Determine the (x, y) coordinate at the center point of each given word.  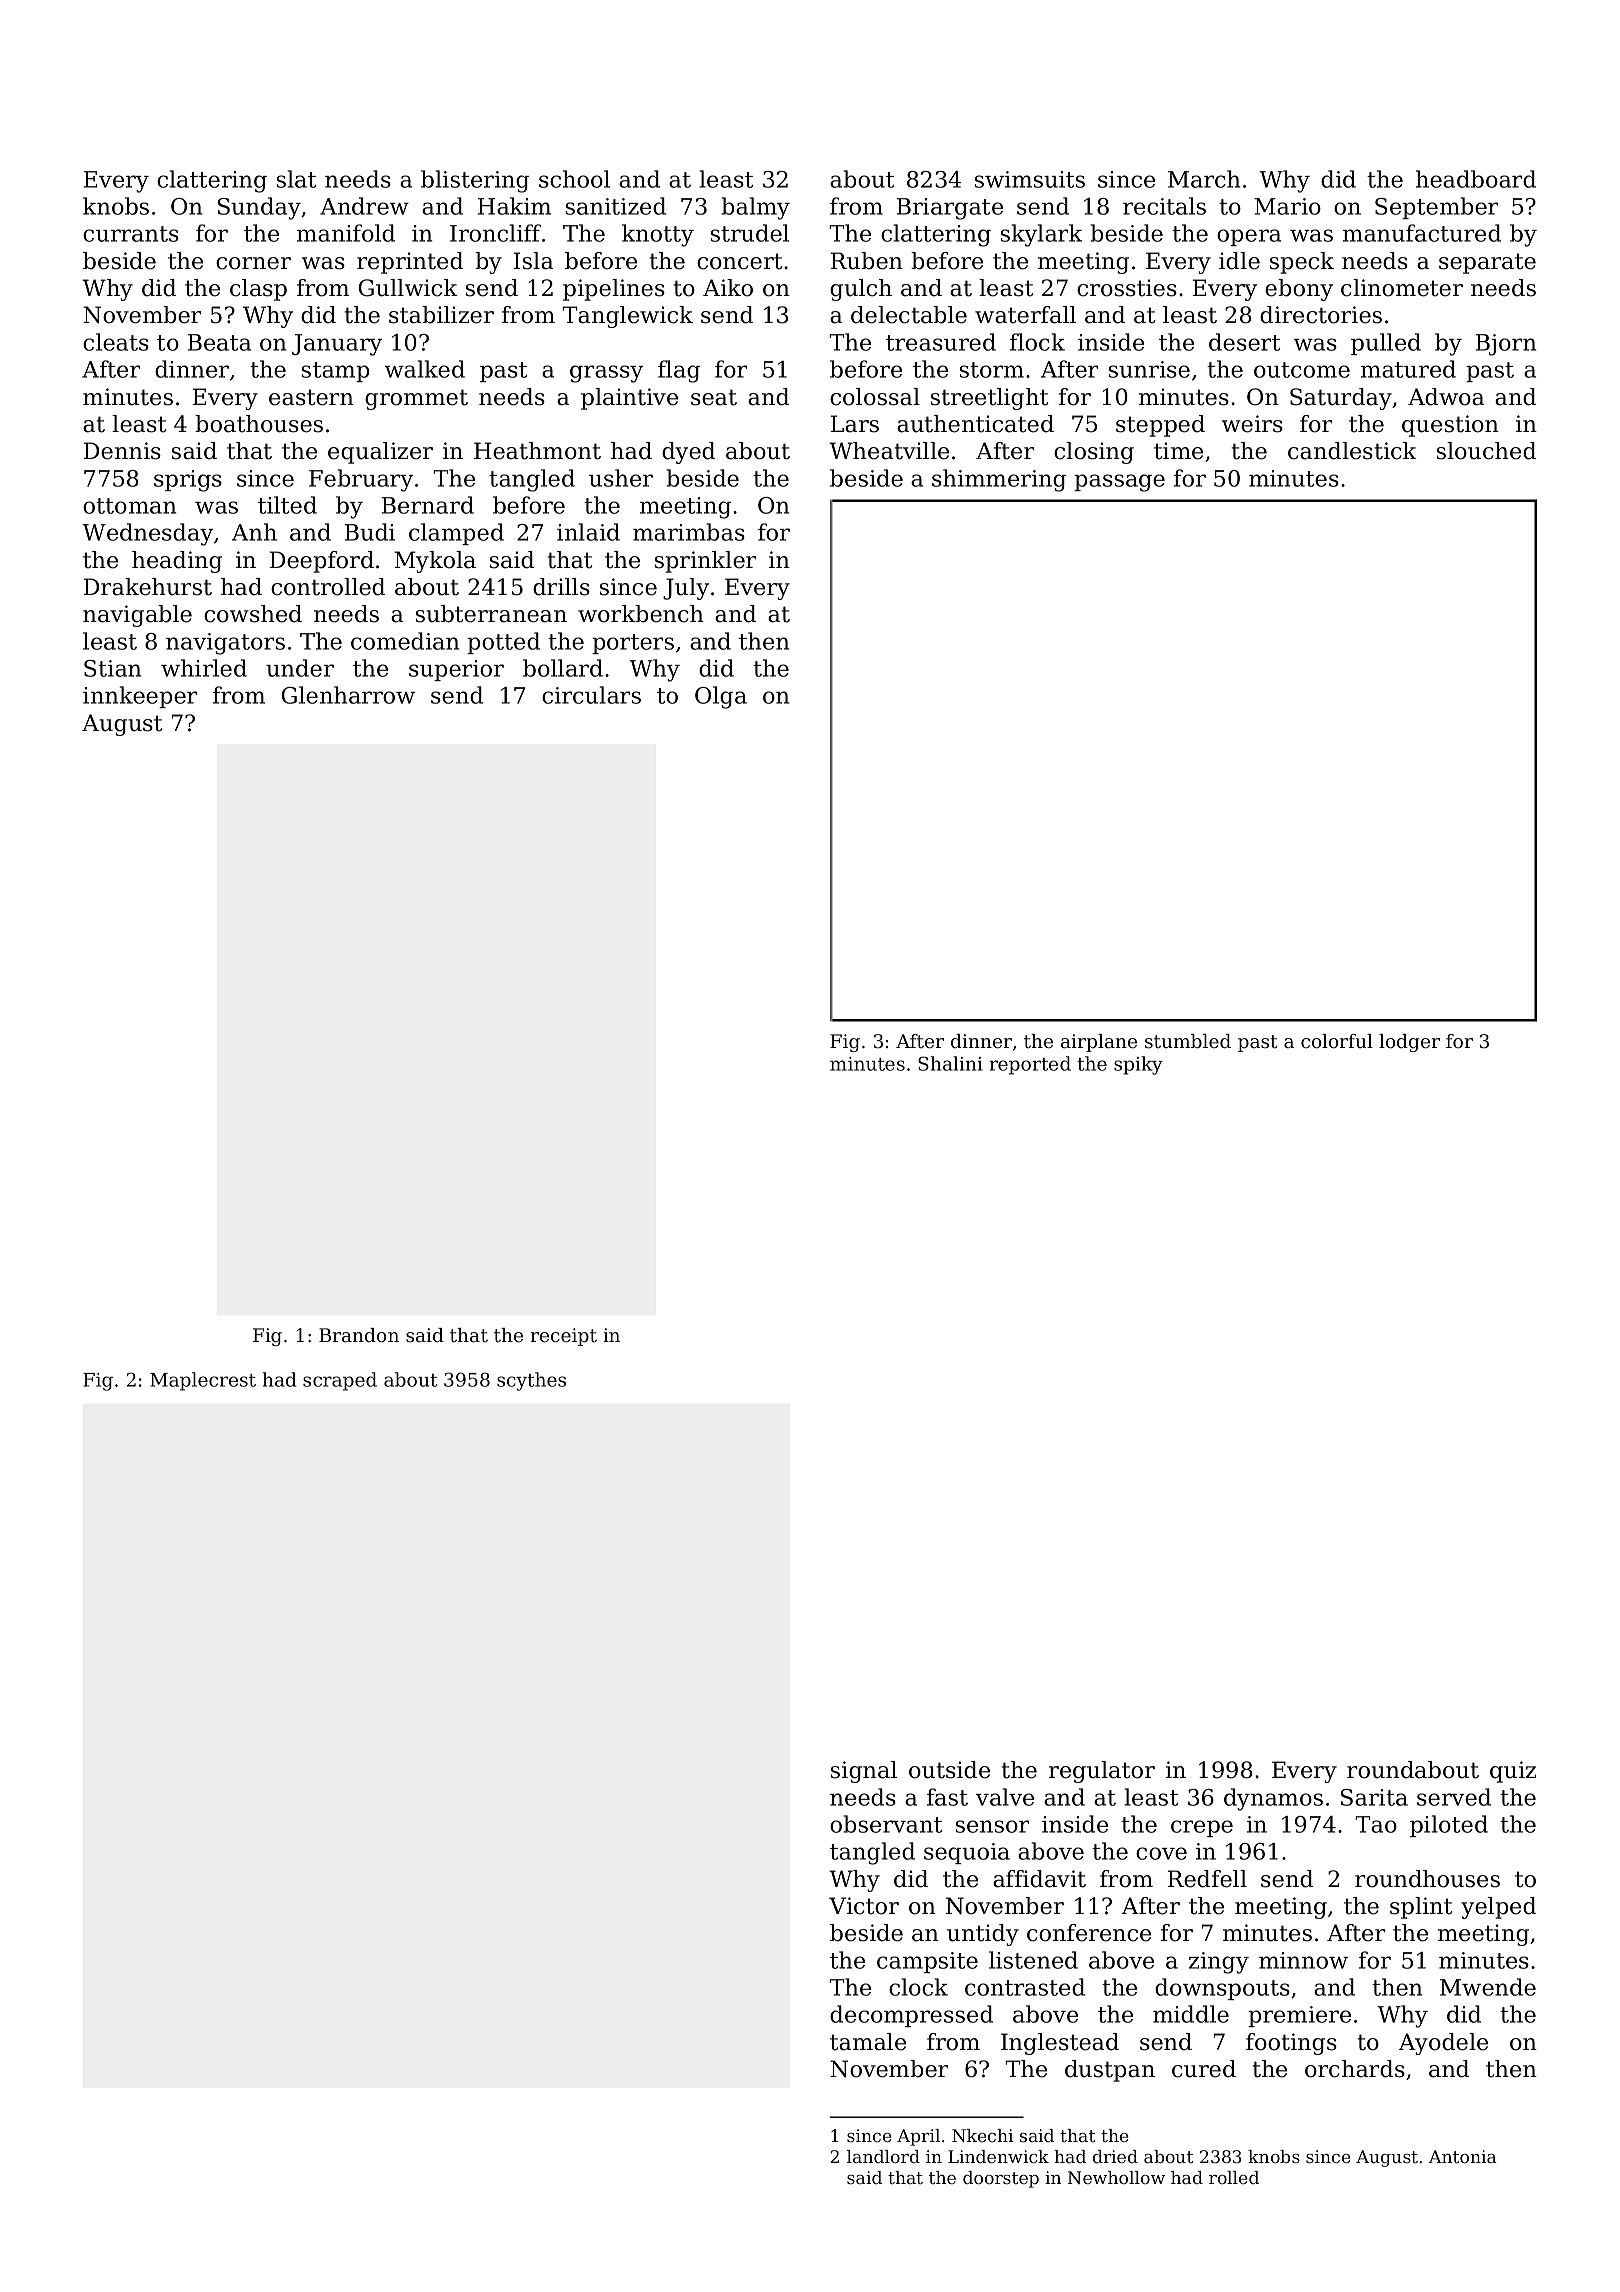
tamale (868, 2042)
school (574, 179)
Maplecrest (203, 1381)
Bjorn (1506, 345)
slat (296, 179)
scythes (531, 1381)
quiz (1513, 1772)
